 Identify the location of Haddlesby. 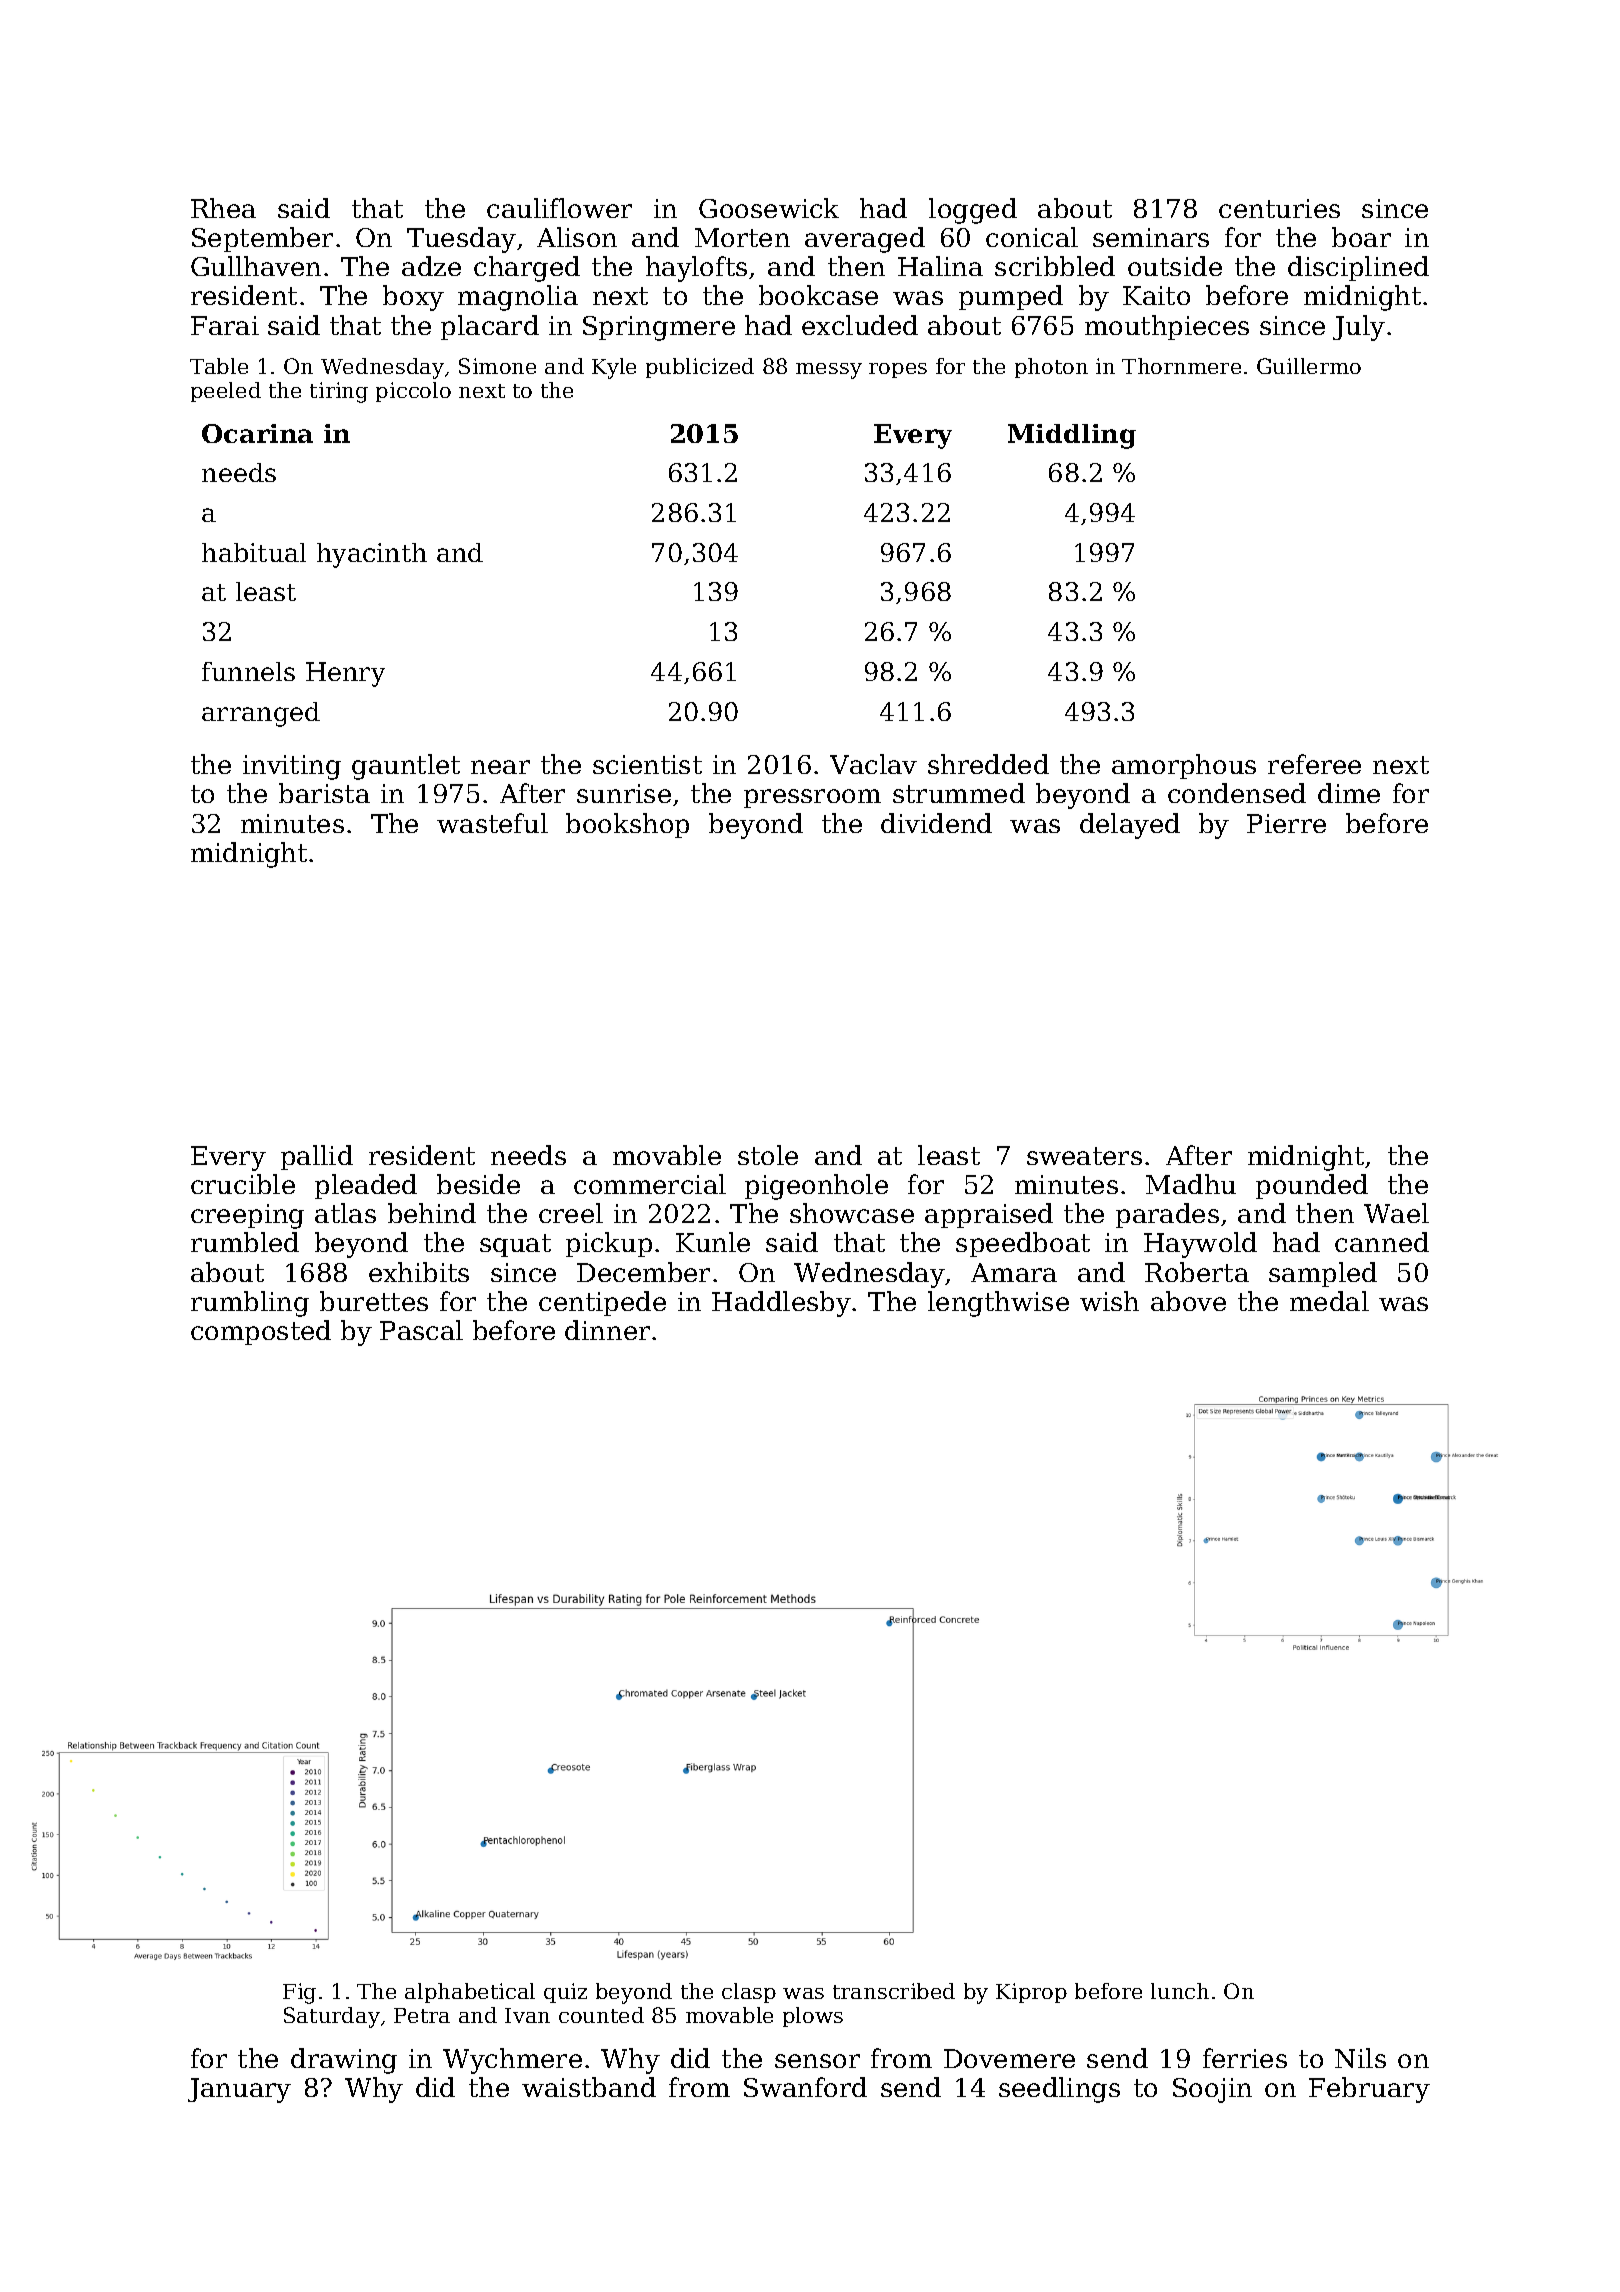
(781, 1304).
